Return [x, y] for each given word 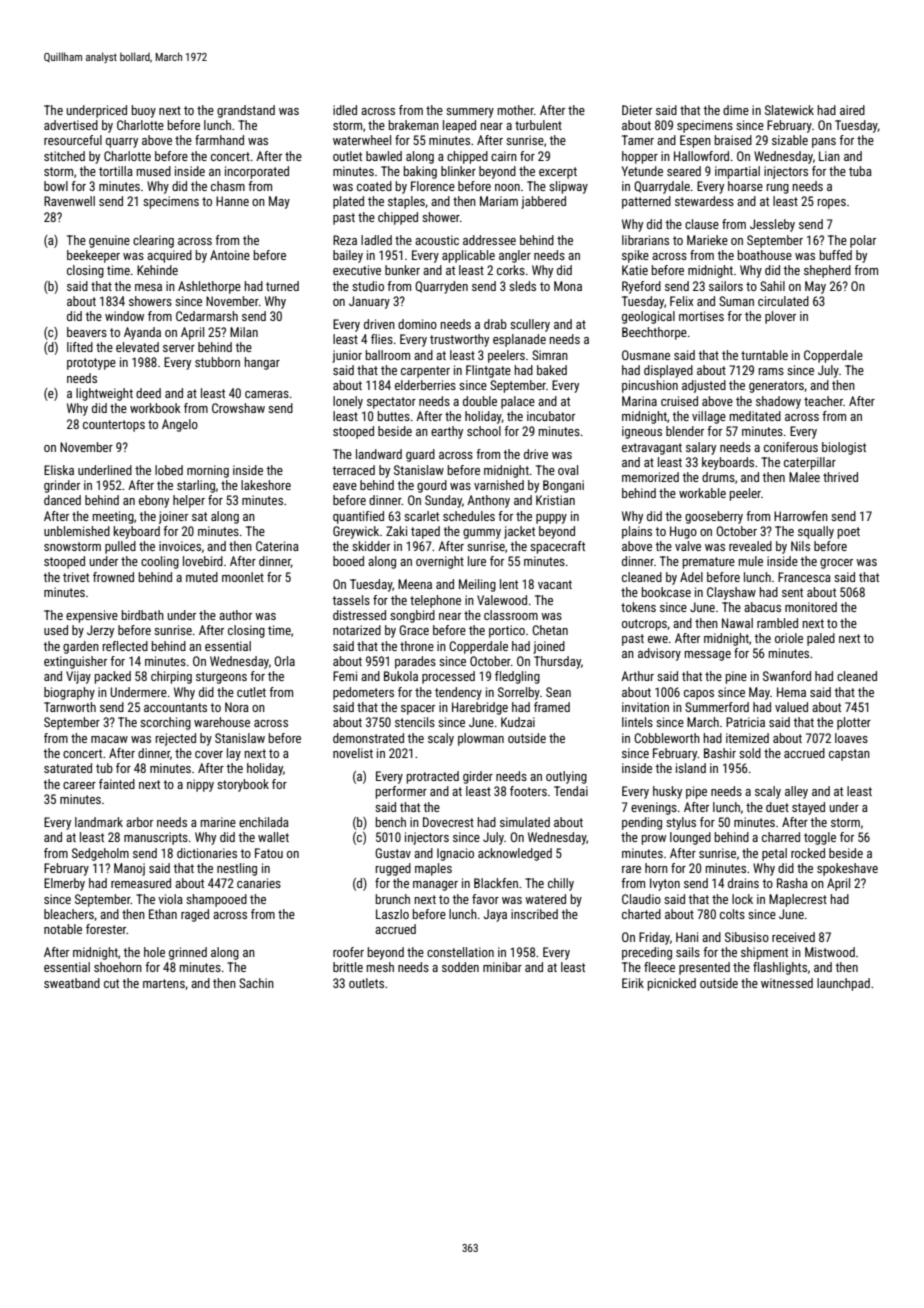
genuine [109, 241]
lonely [348, 402]
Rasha [792, 883]
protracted [433, 777]
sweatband [72, 983]
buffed [836, 255]
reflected [125, 646]
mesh [380, 967]
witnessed [787, 983]
